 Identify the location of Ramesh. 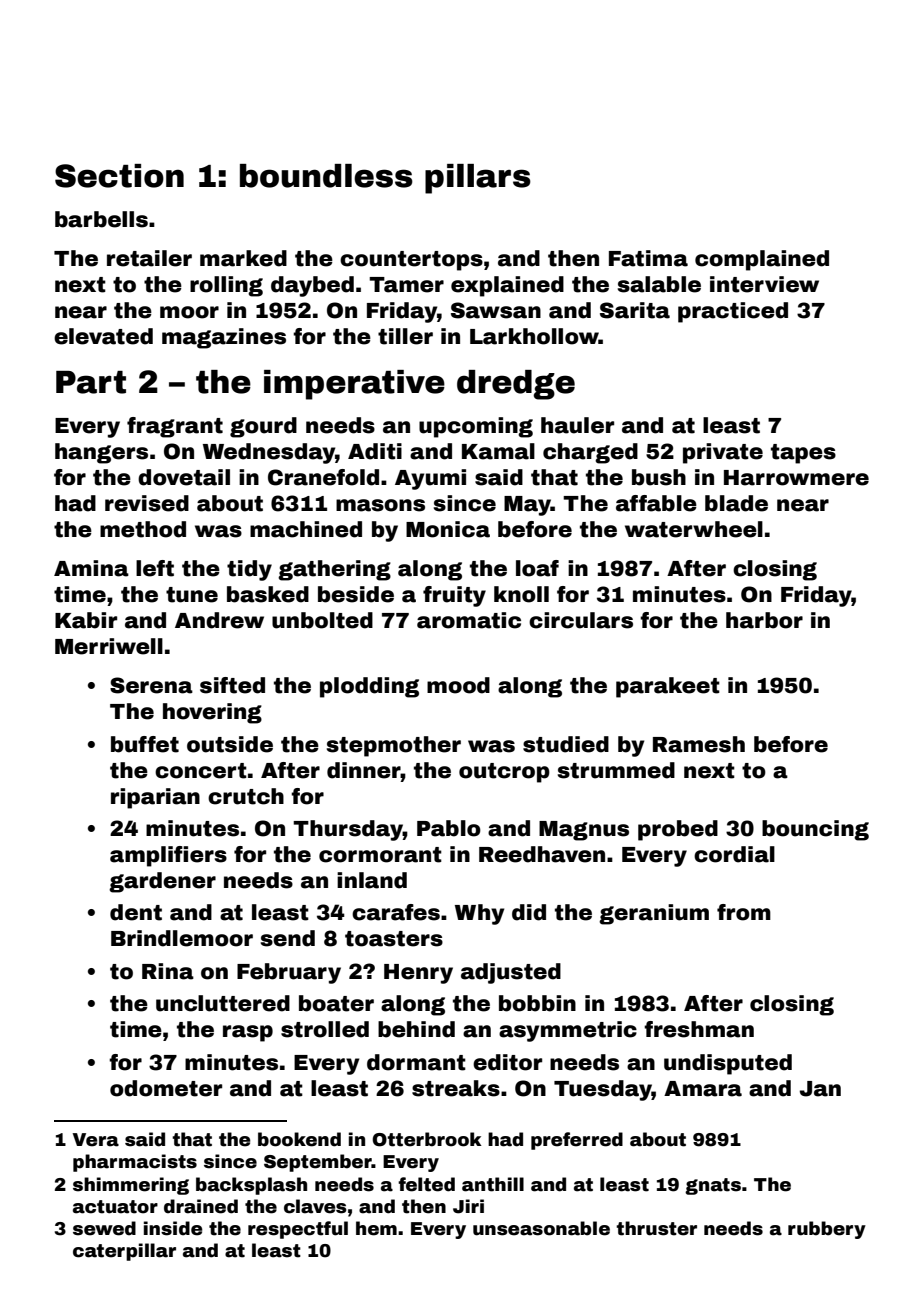
(699, 744).
